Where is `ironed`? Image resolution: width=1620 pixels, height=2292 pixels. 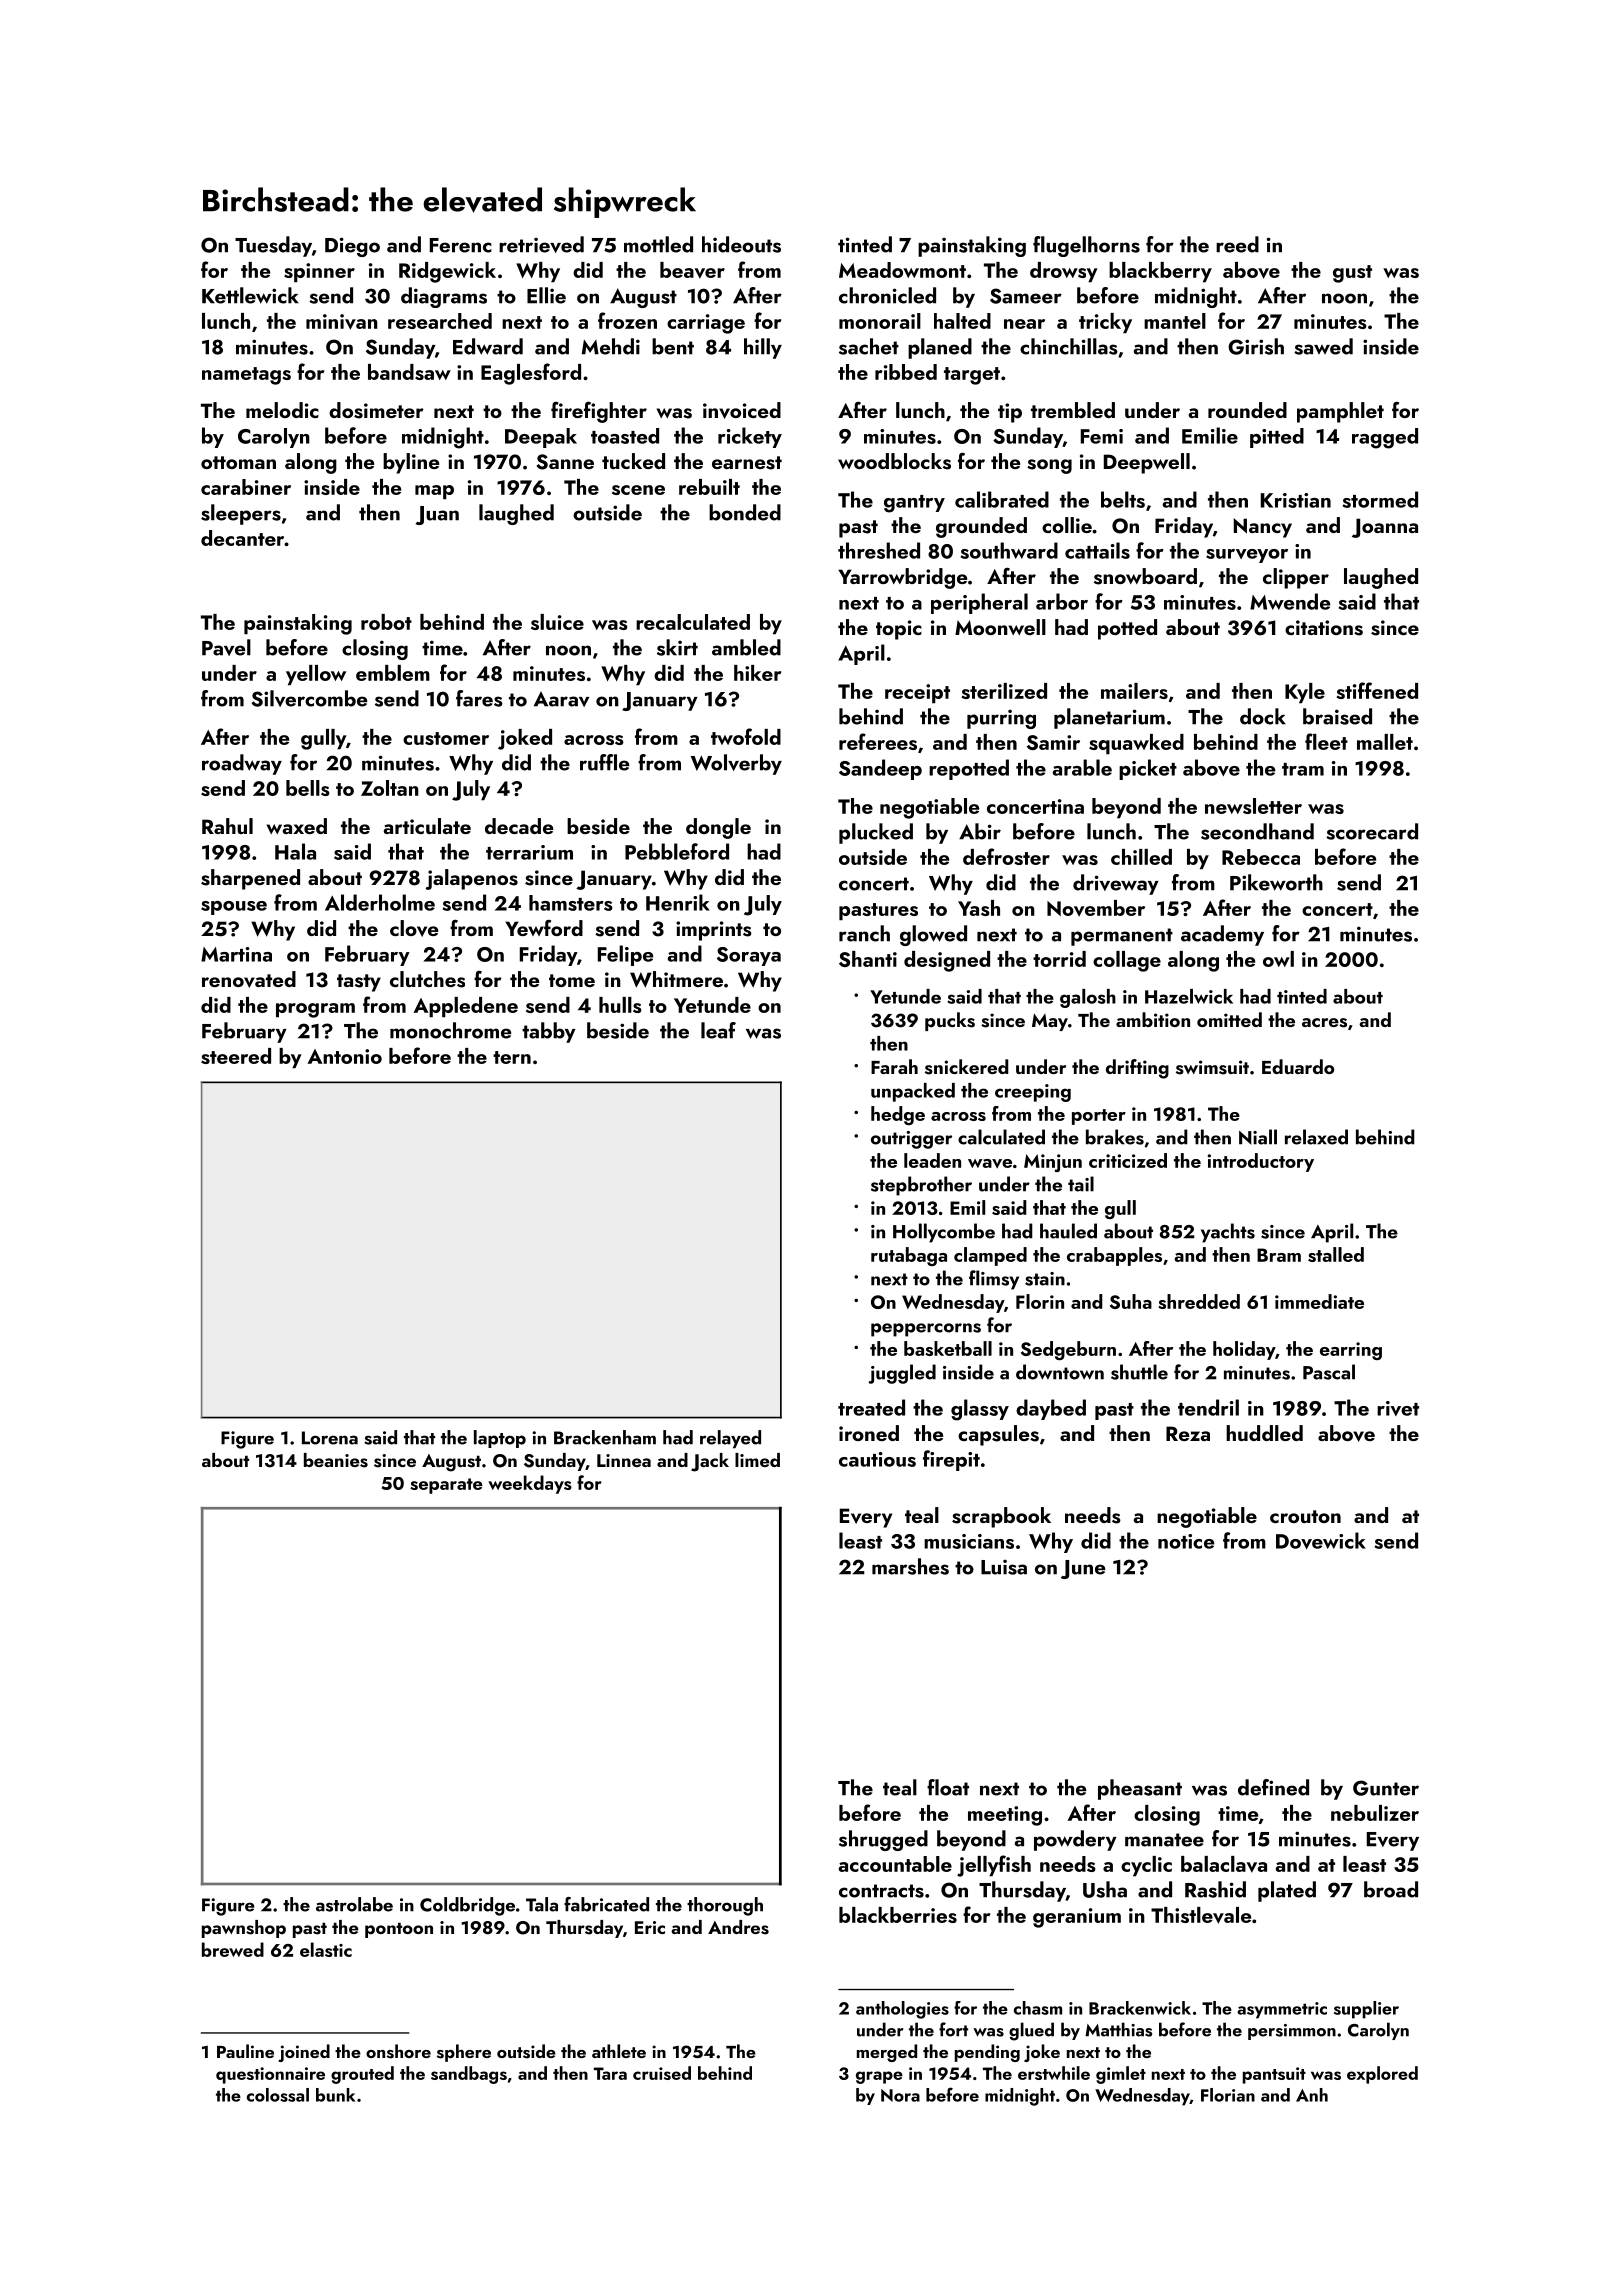 ironed is located at coordinates (869, 1433).
